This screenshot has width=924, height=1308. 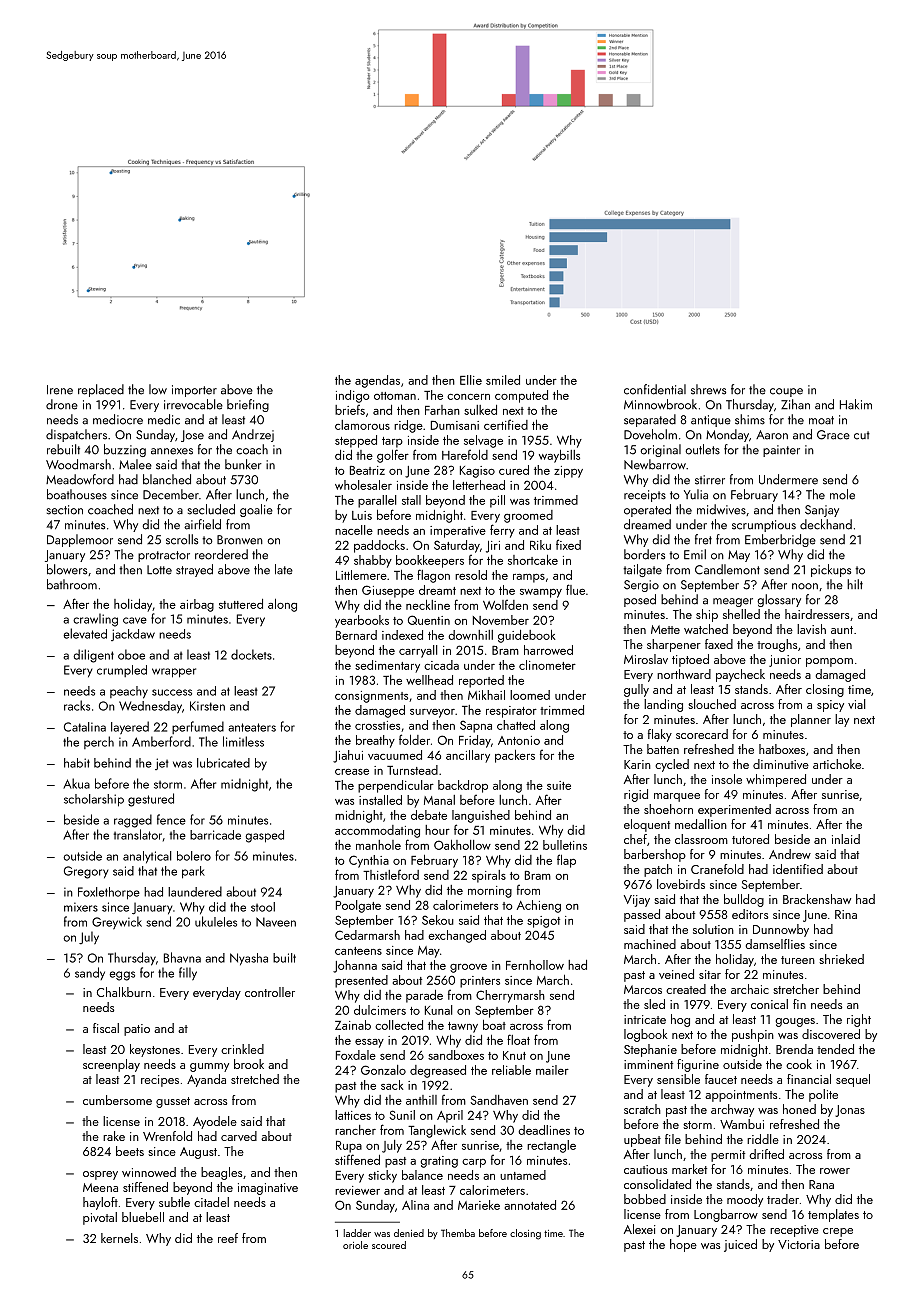 What do you see at coordinates (367, 935) in the screenshot?
I see `Cedarmarsh` at bounding box center [367, 935].
